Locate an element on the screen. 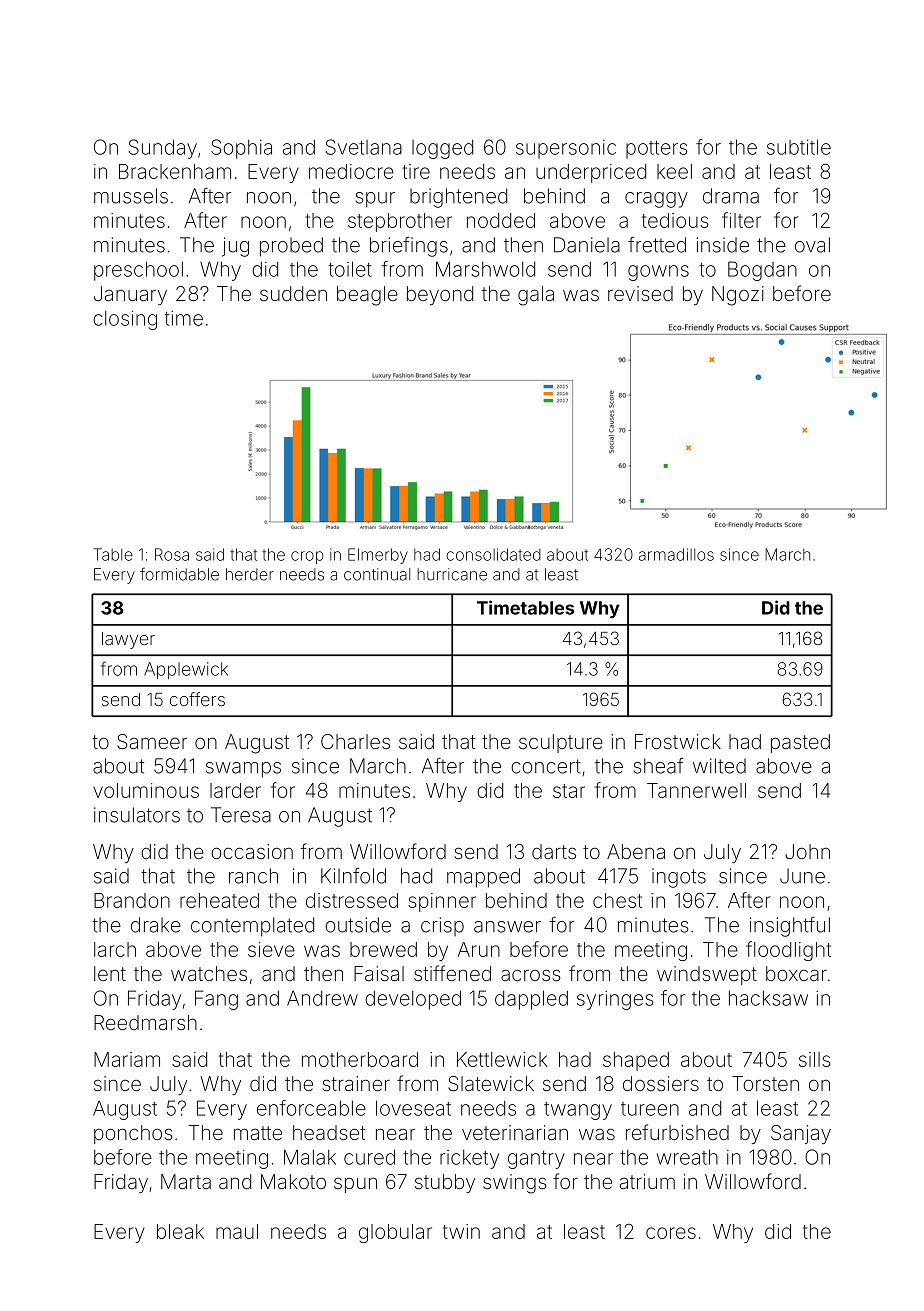 The width and height of the screenshot is (924, 1311). syringes is located at coordinates (615, 1000).
